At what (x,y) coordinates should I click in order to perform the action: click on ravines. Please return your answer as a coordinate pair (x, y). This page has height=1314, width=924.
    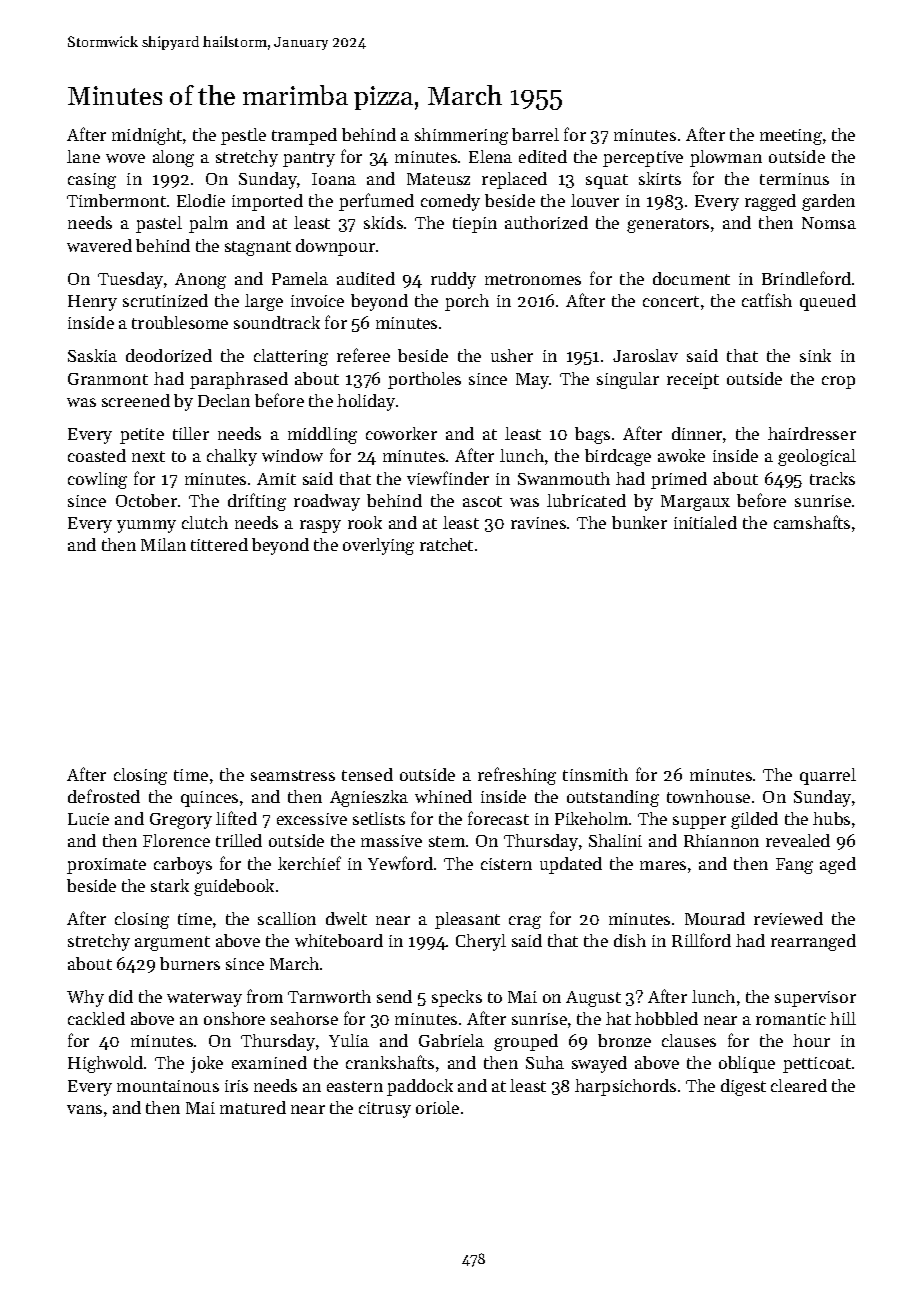
    Looking at the image, I should click on (538, 523).
